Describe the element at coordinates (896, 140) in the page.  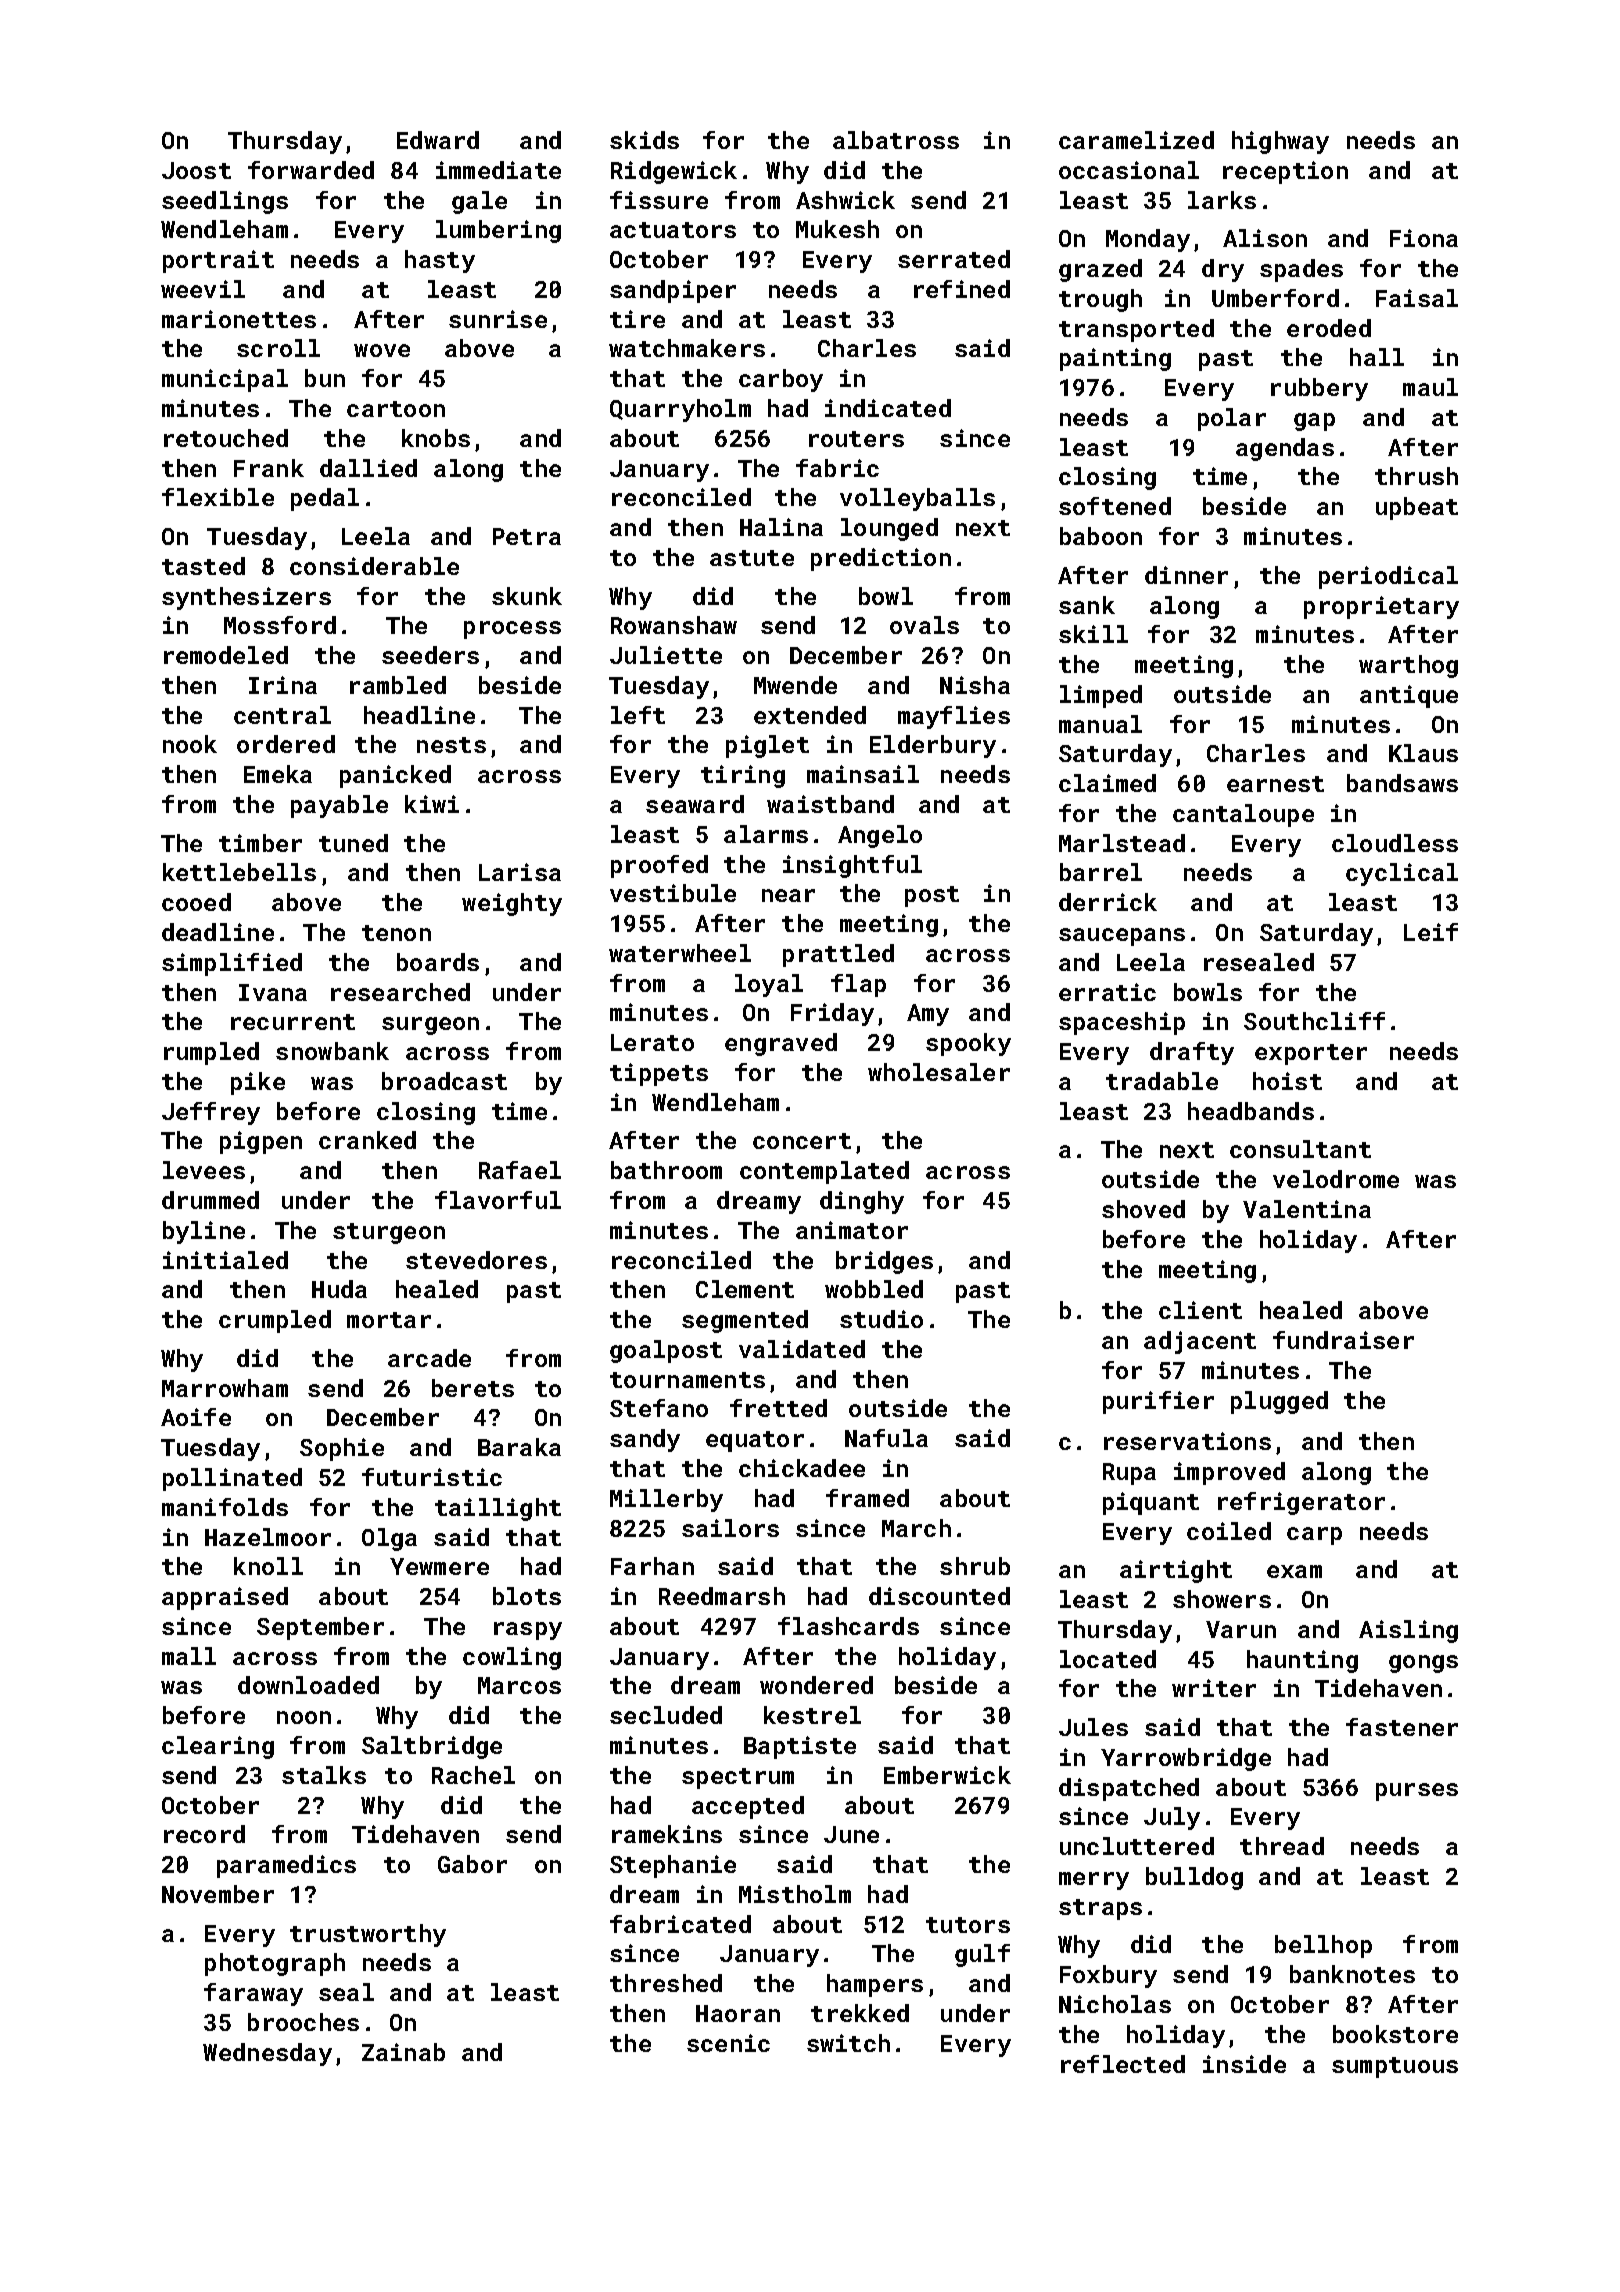
I see `albatross` at that location.
